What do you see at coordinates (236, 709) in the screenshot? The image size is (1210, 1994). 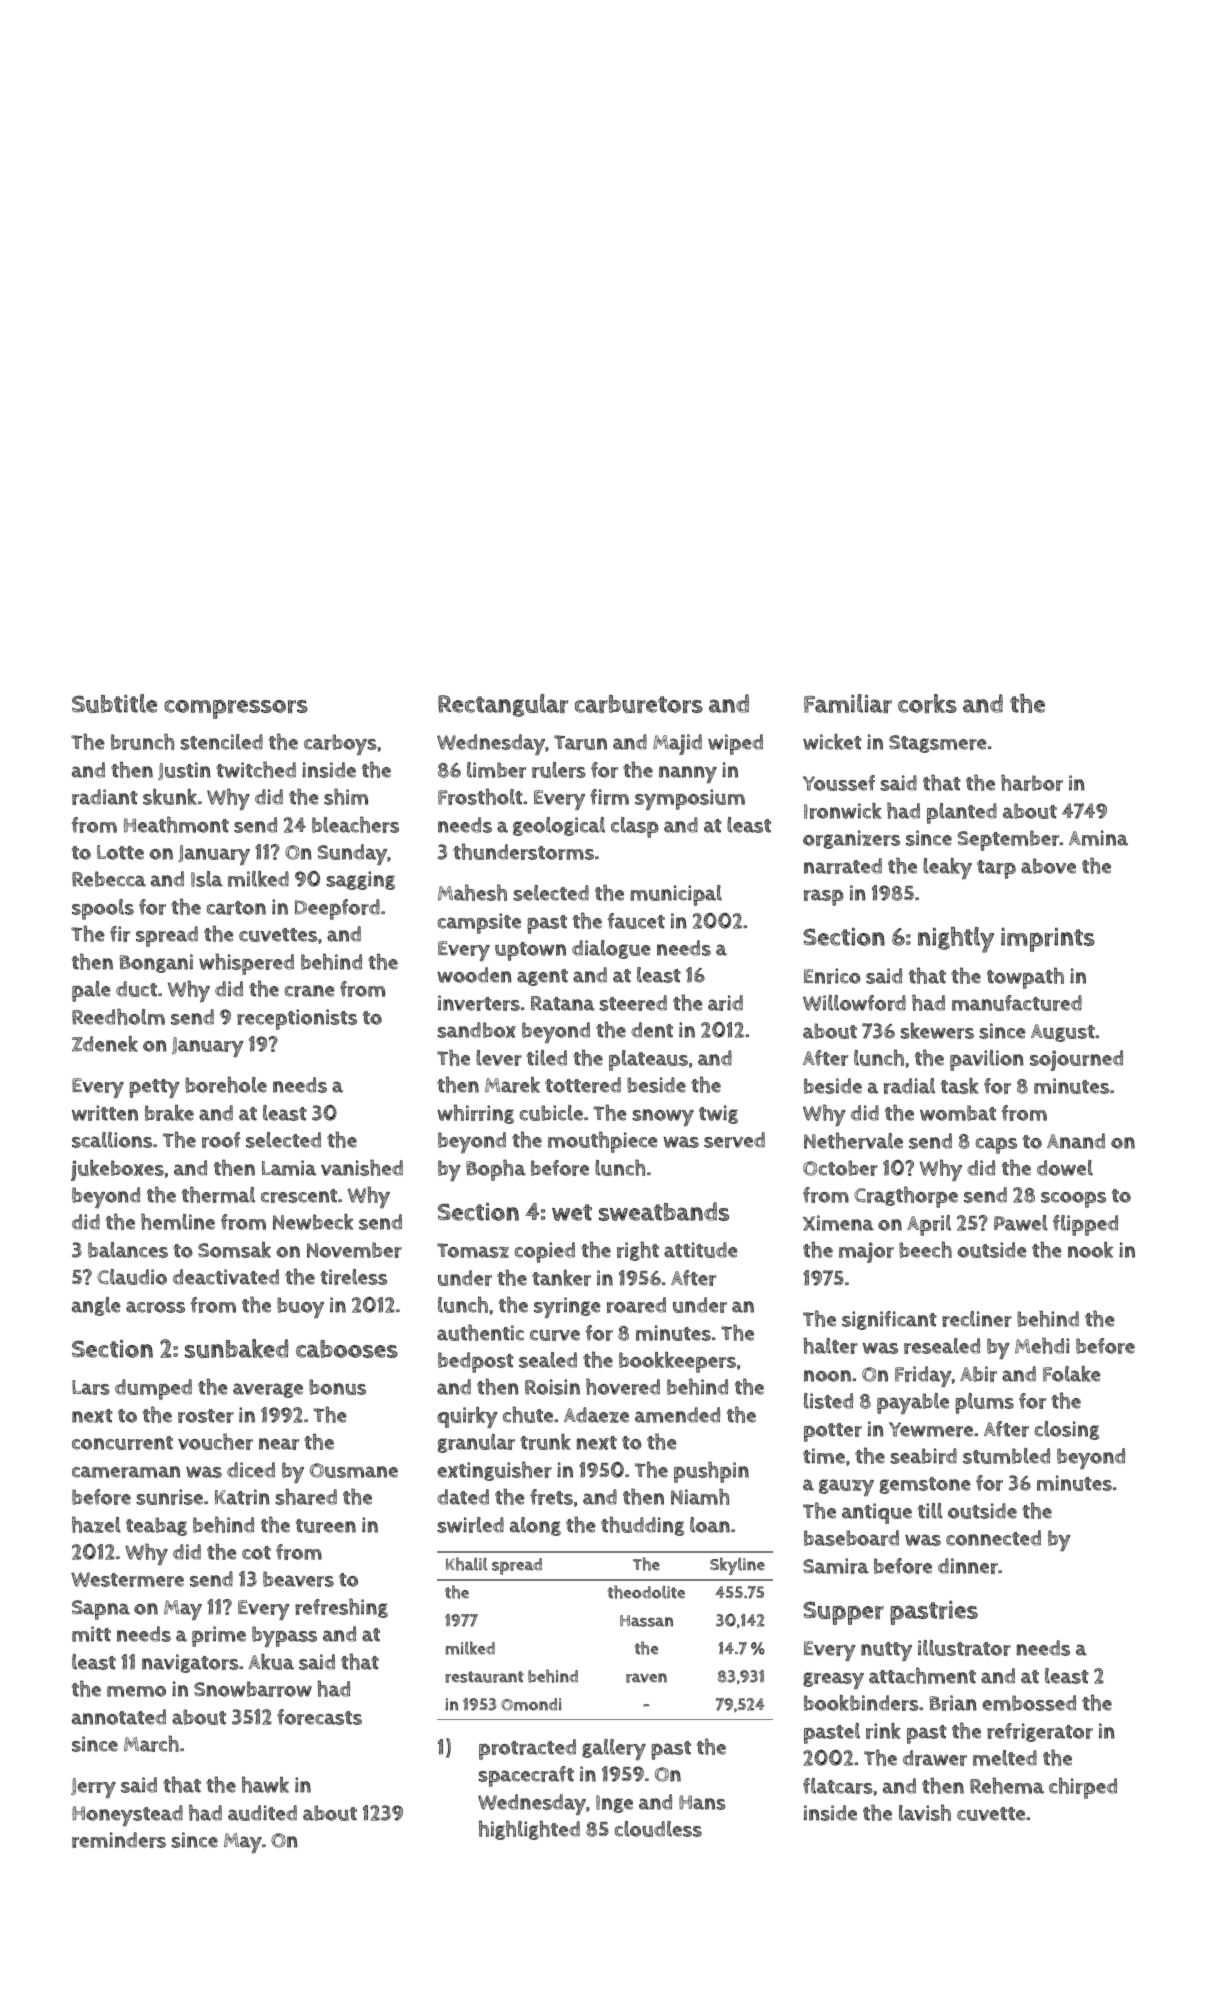 I see `compressors` at bounding box center [236, 709].
